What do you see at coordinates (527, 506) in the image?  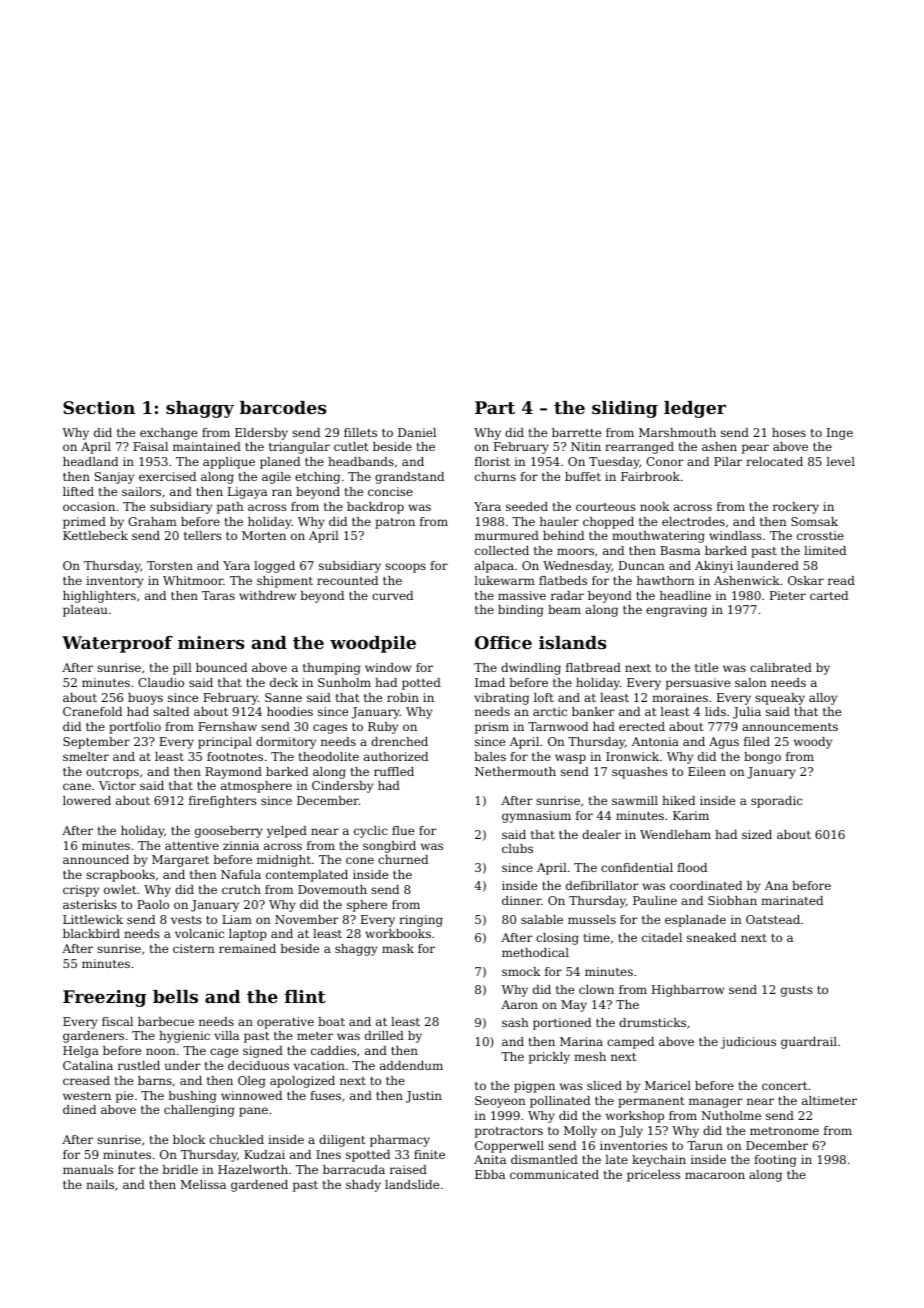 I see `seeded` at bounding box center [527, 506].
